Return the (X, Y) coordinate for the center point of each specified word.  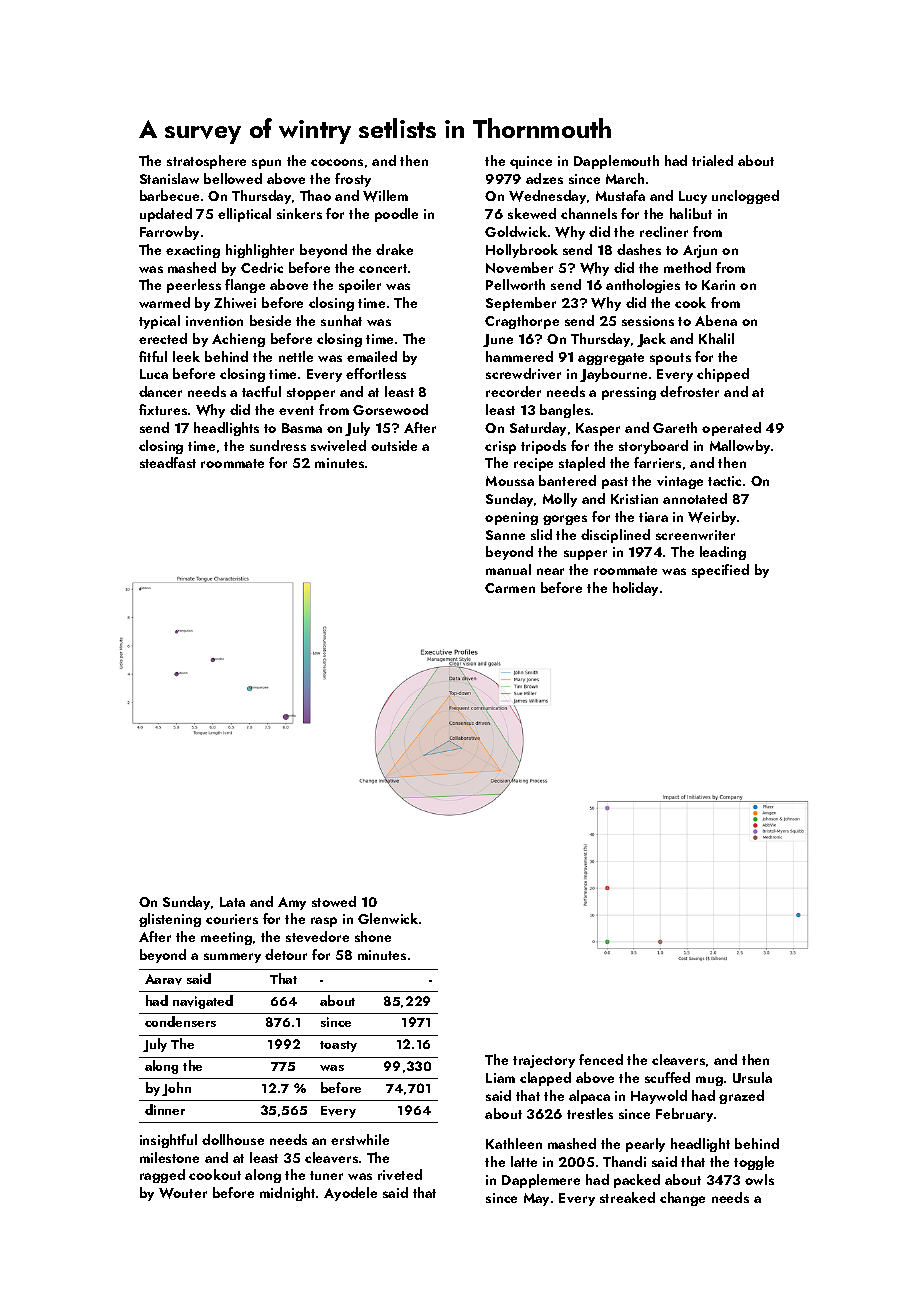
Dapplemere (541, 1181)
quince (531, 162)
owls (759, 1179)
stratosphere (206, 162)
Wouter (183, 1193)
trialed (712, 160)
